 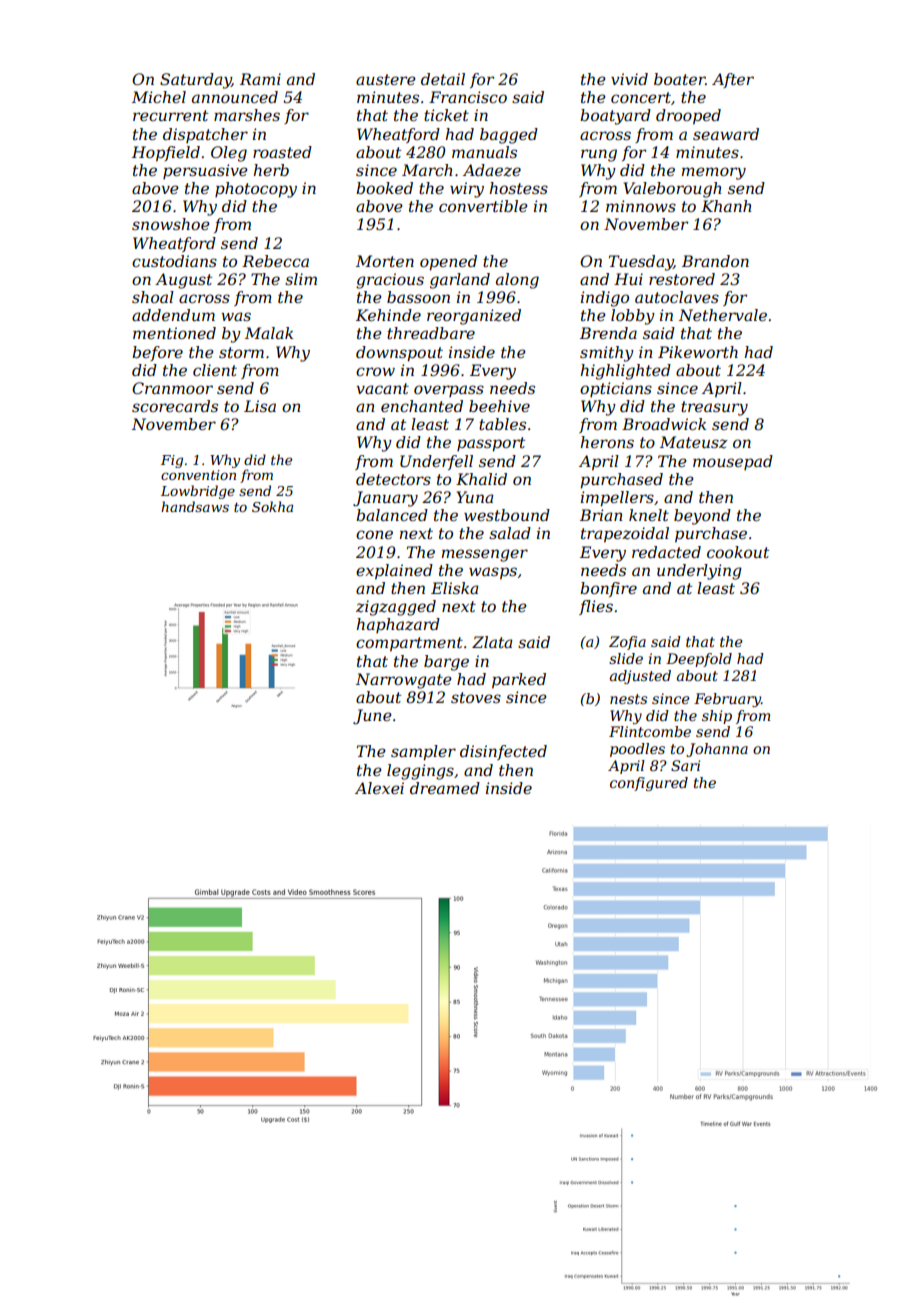 I want to click on vivid, so click(x=629, y=79).
